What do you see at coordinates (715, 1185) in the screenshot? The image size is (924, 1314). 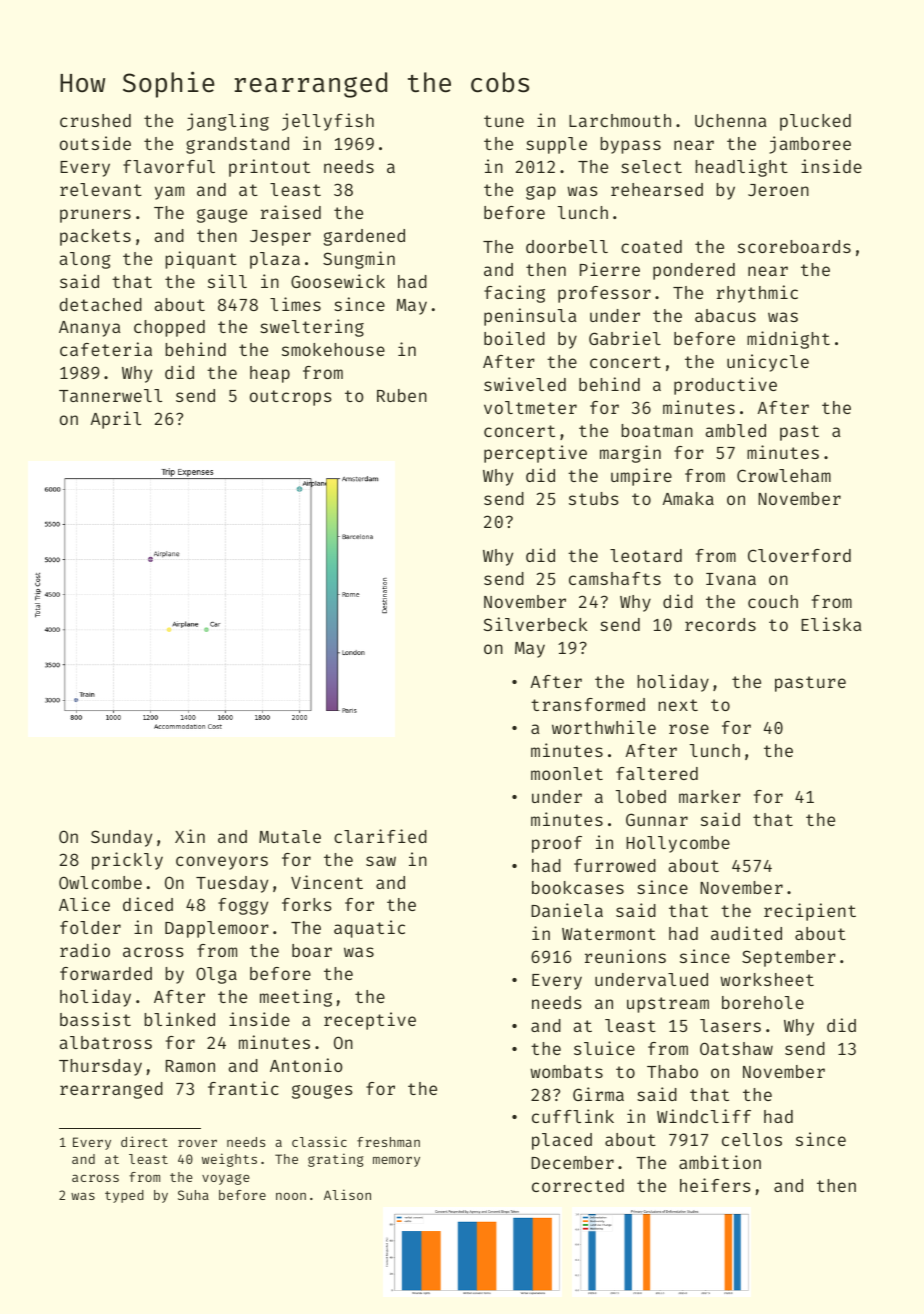 I see `heifers` at bounding box center [715, 1185].
